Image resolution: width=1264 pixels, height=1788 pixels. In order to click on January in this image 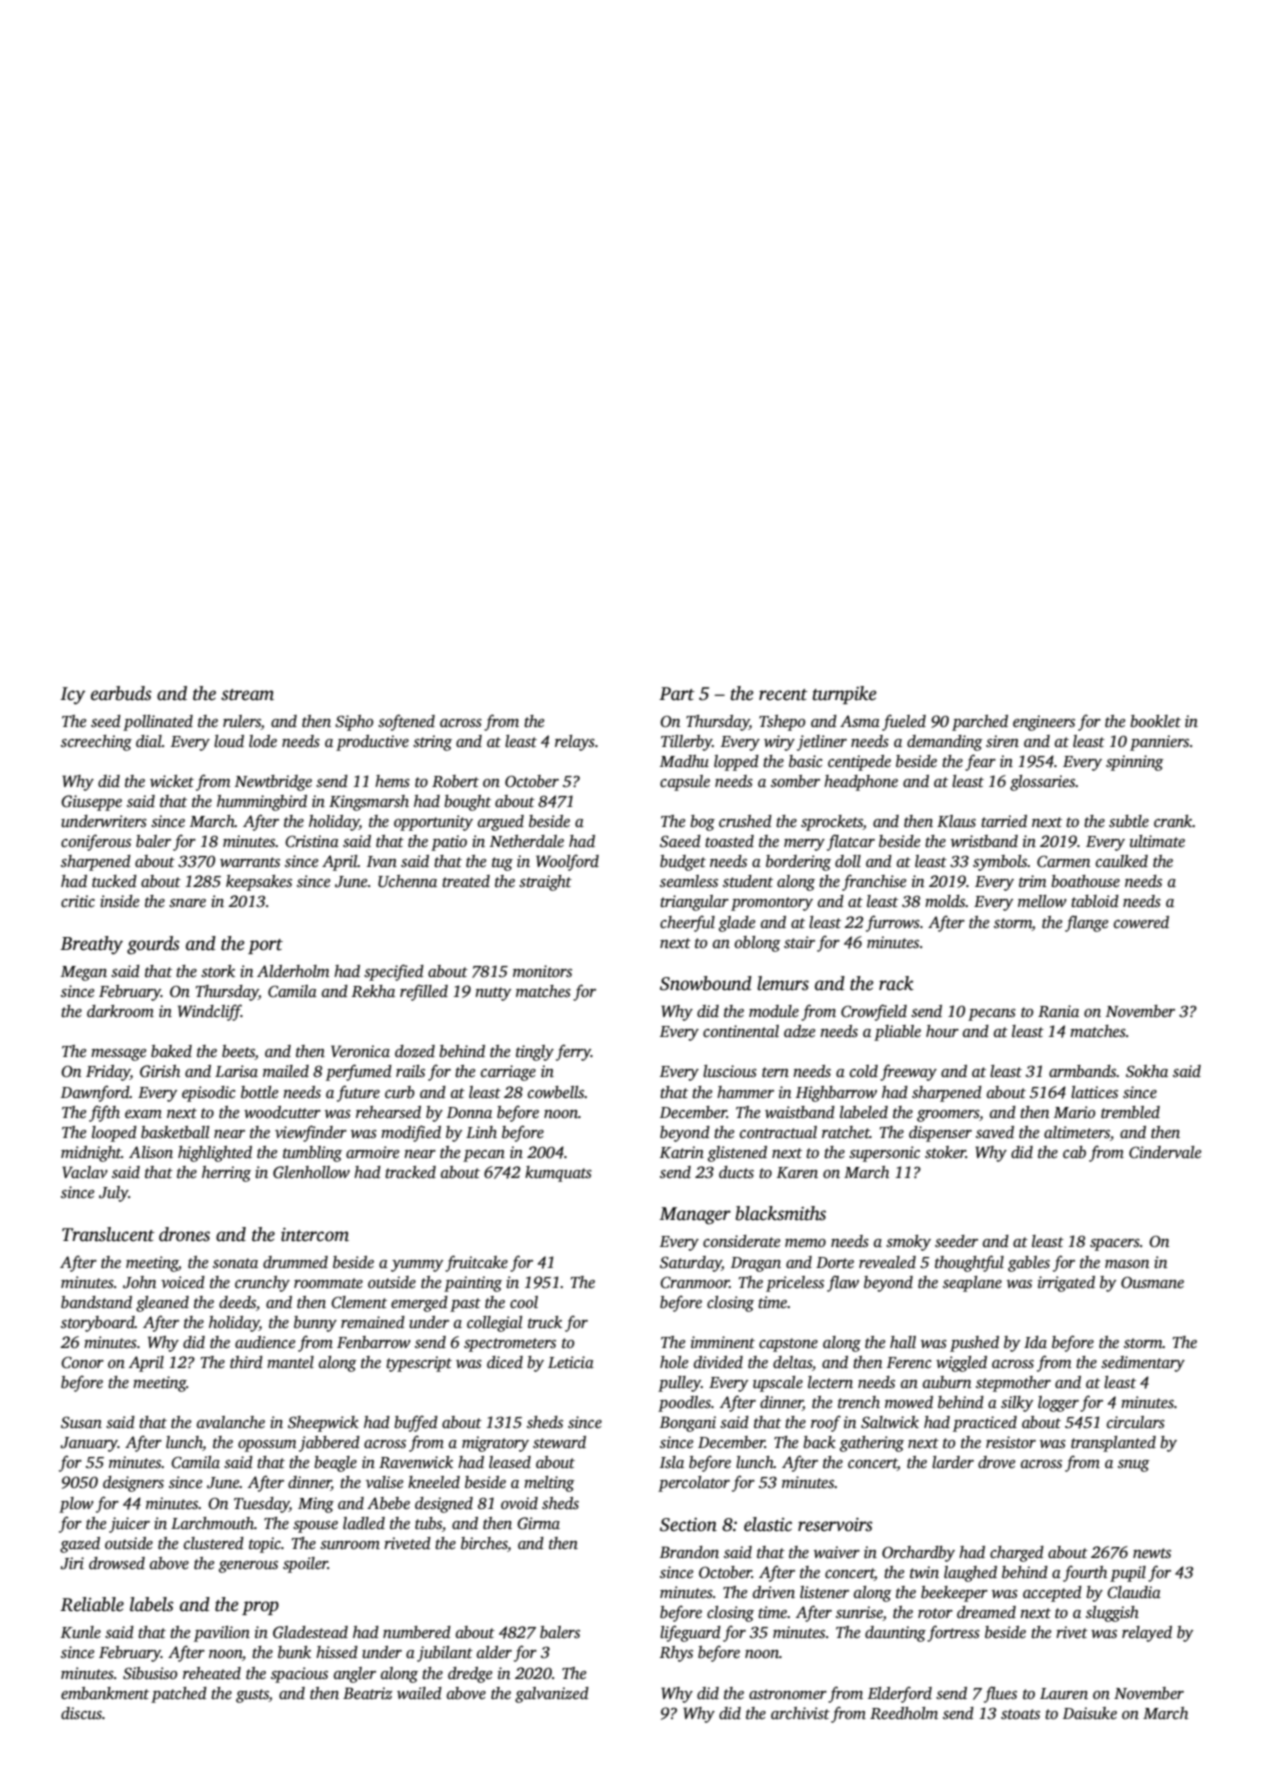, I will do `click(89, 1444)`.
